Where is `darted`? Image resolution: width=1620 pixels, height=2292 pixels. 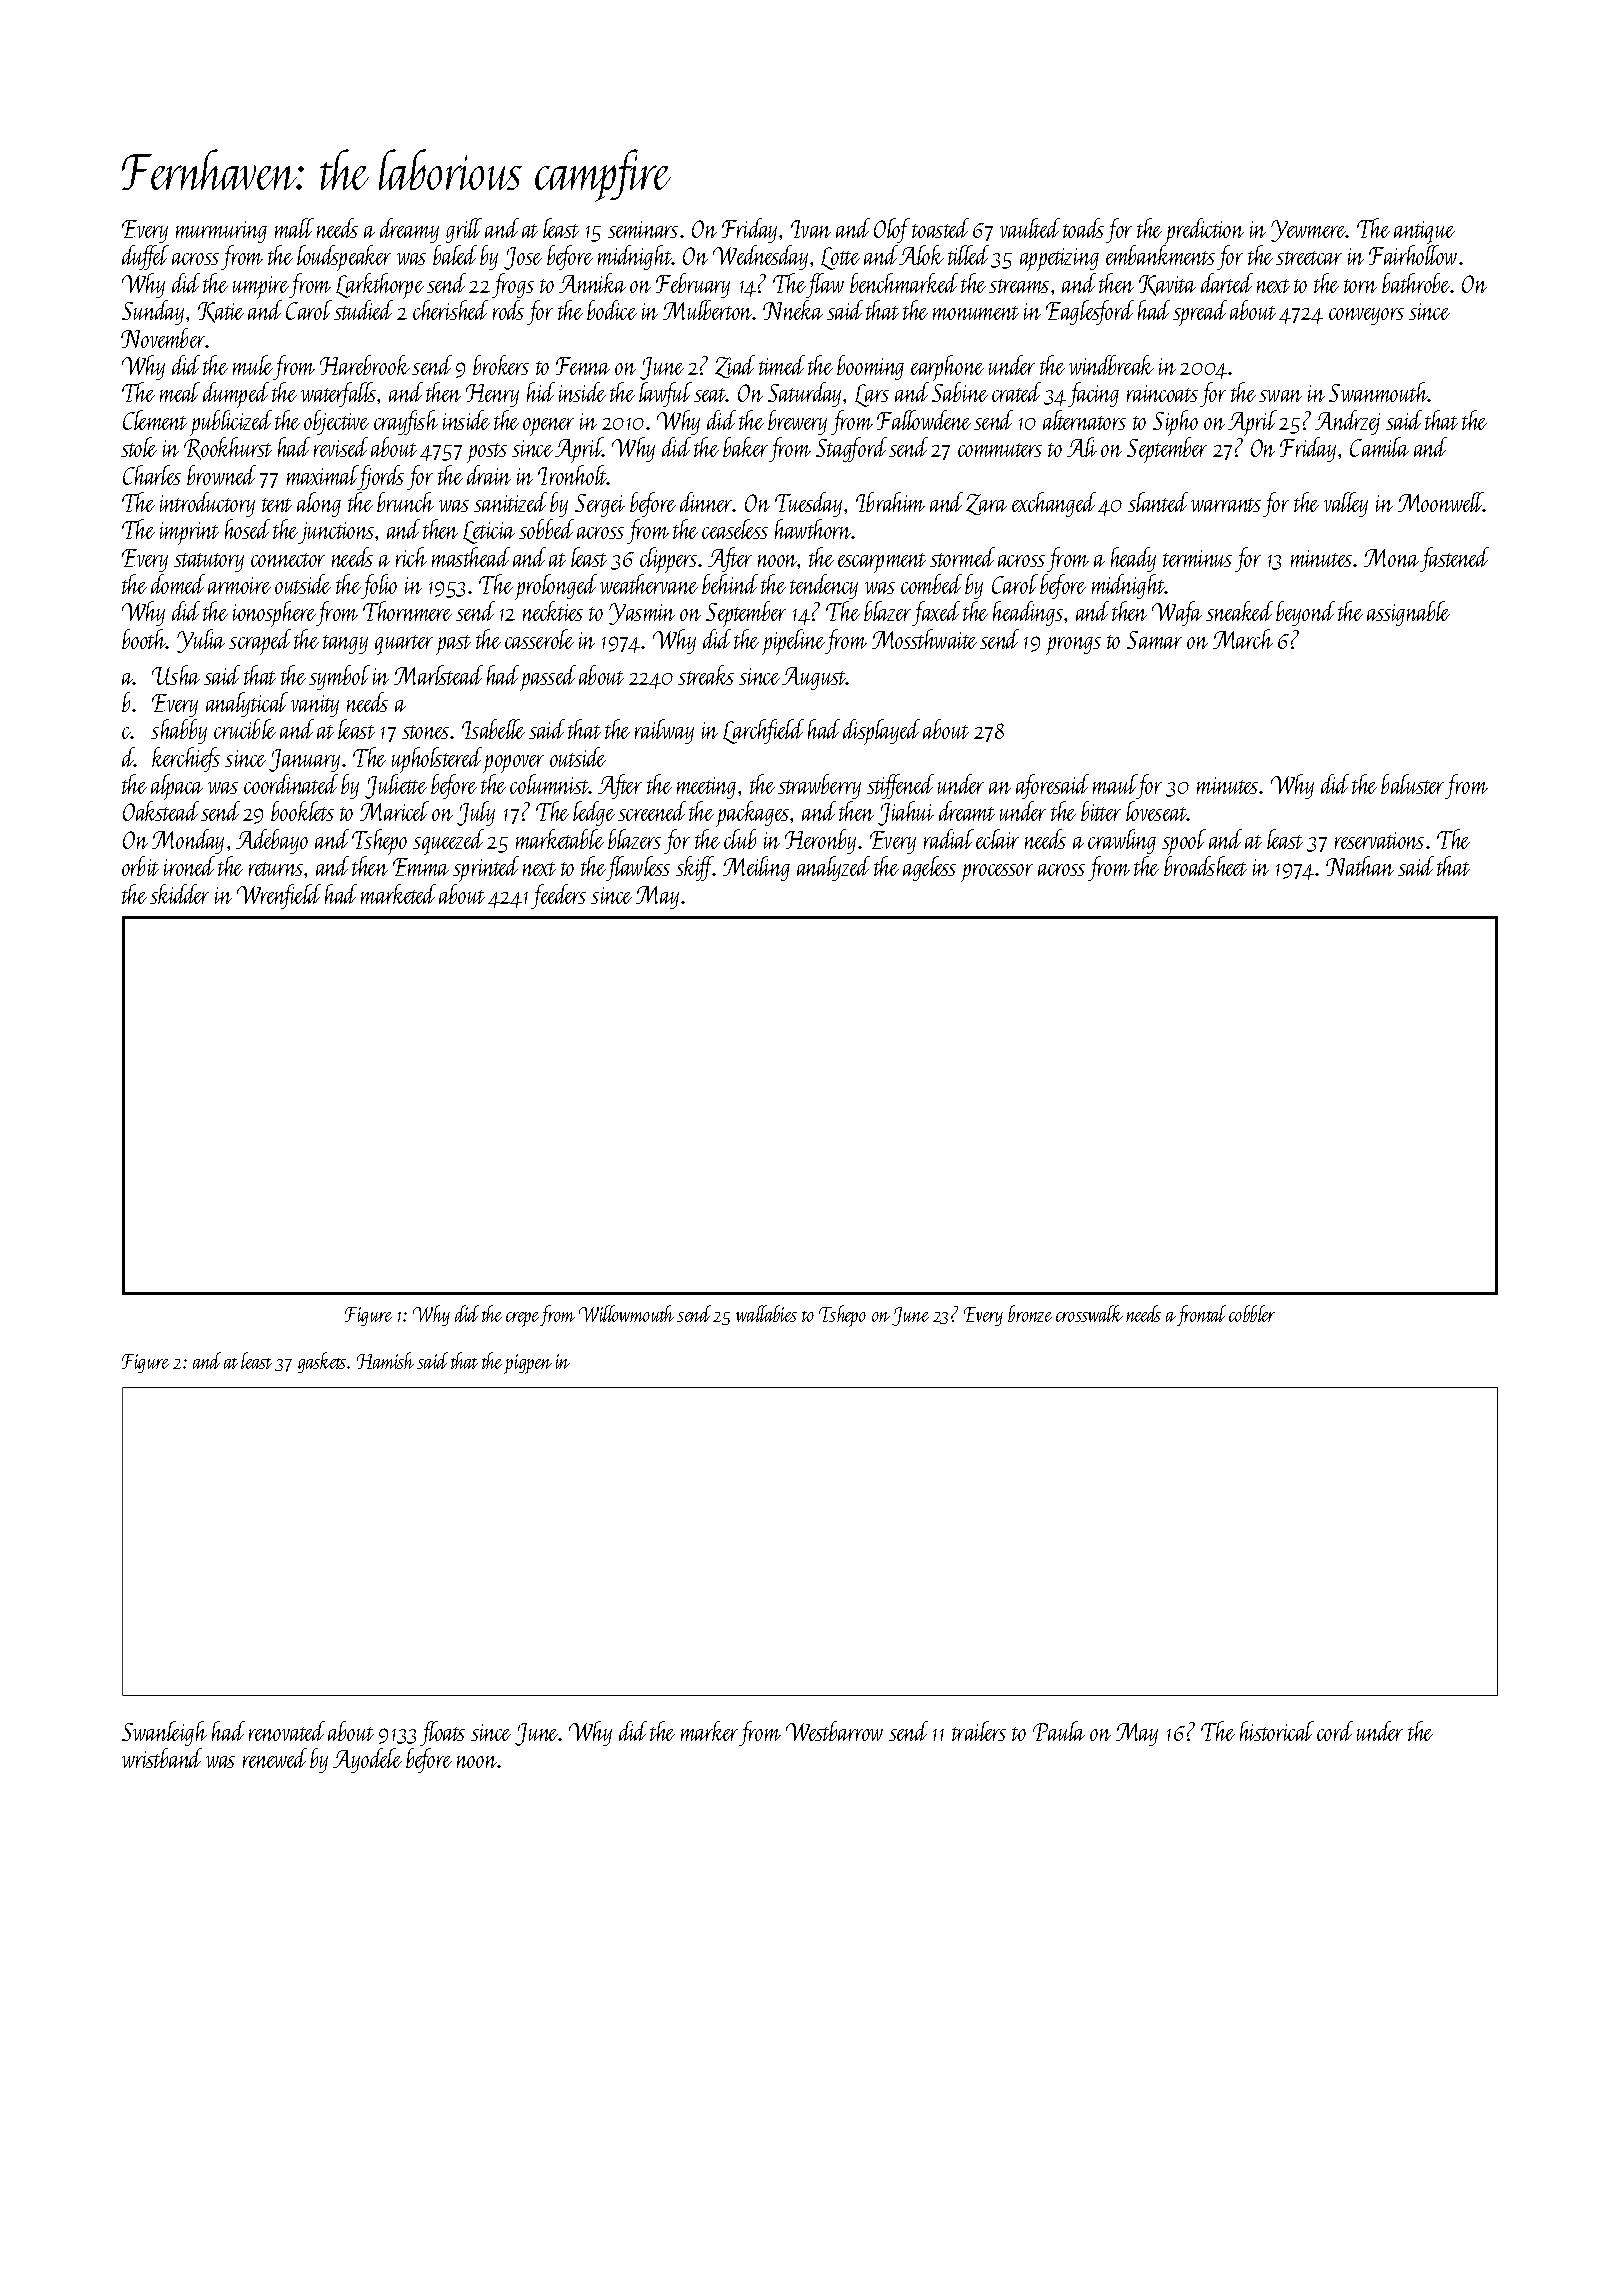
darted is located at coordinates (1227, 283).
